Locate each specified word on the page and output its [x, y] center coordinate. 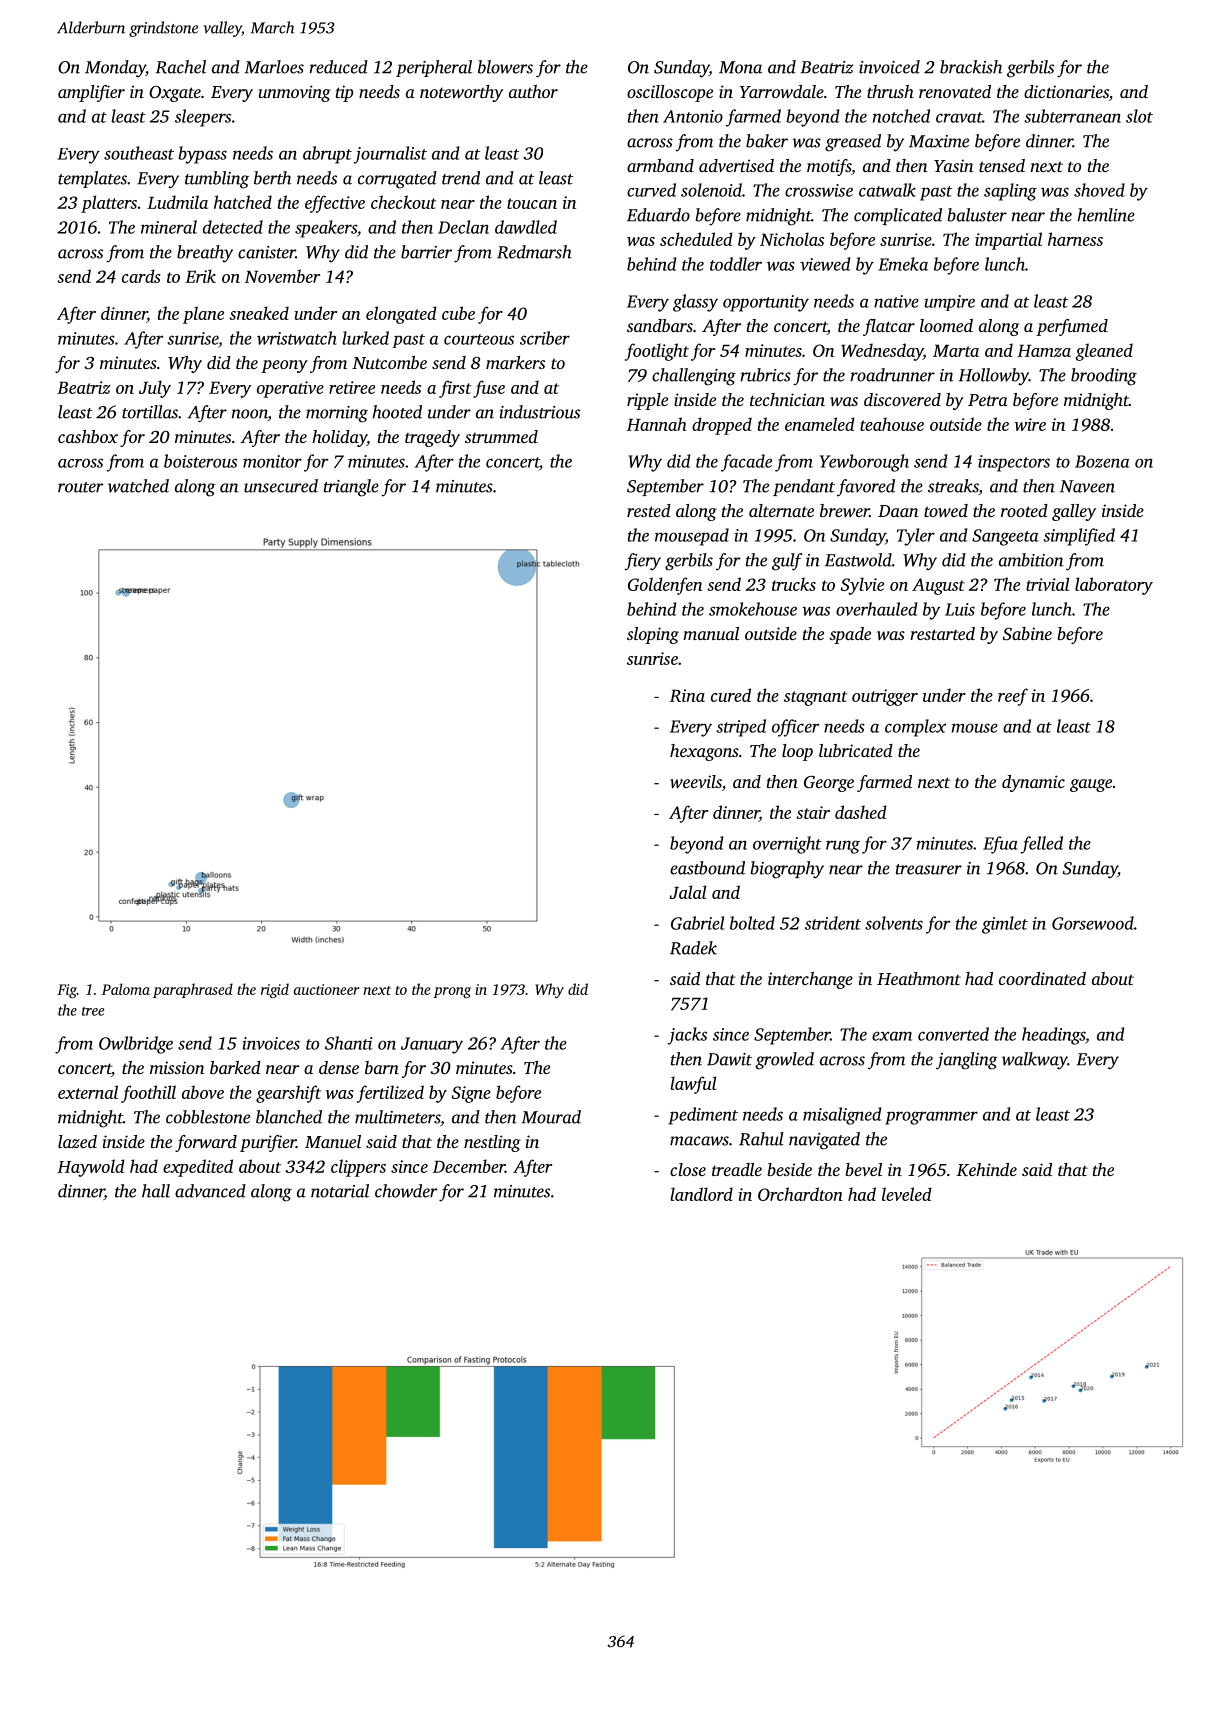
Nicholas [792, 239]
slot [1139, 116]
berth [272, 178]
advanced [210, 1191]
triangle [351, 488]
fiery [643, 562]
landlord [701, 1194]
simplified [1079, 537]
